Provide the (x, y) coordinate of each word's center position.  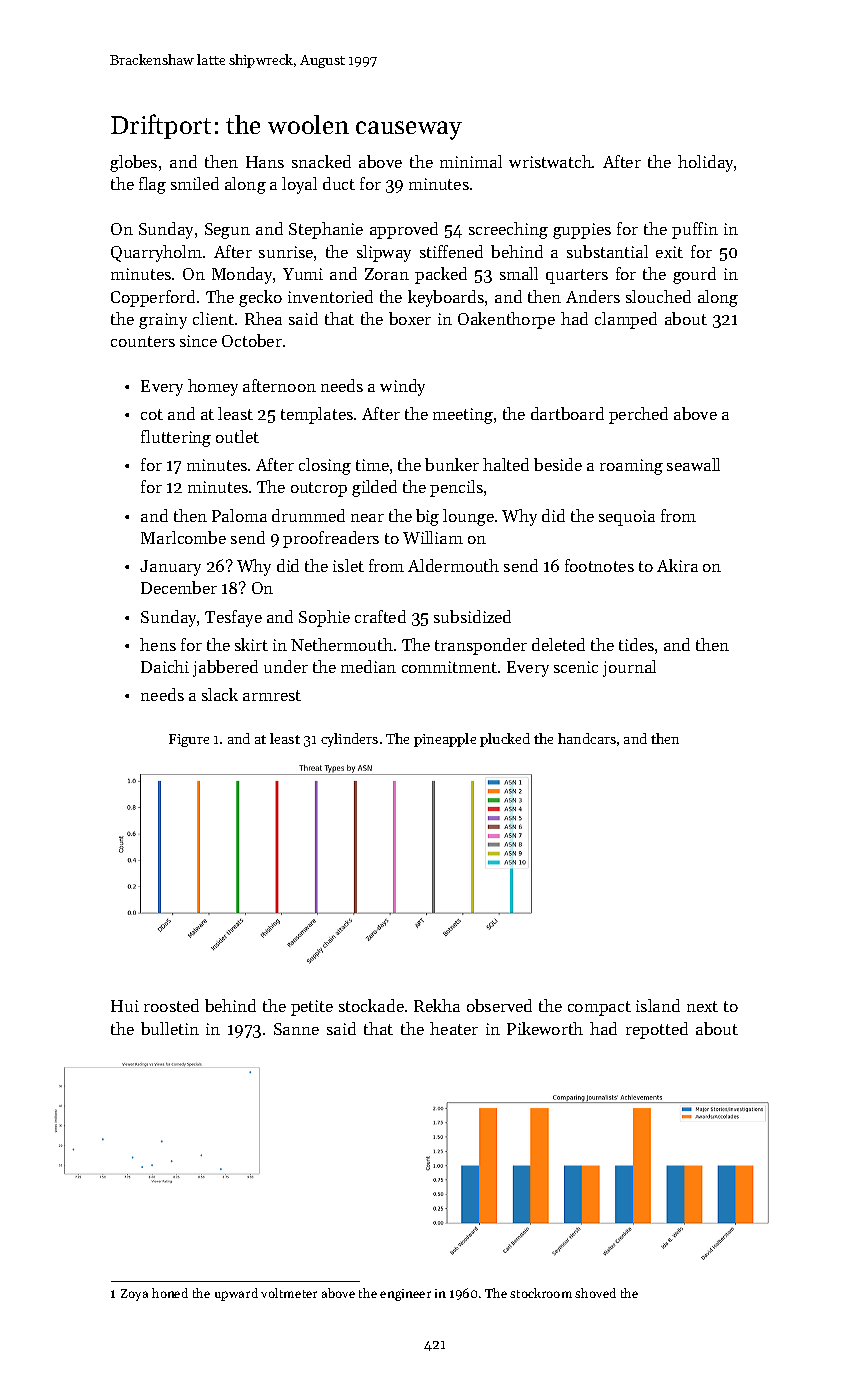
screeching (508, 230)
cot (152, 414)
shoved (595, 1293)
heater (454, 1028)
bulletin (170, 1028)
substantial (607, 251)
